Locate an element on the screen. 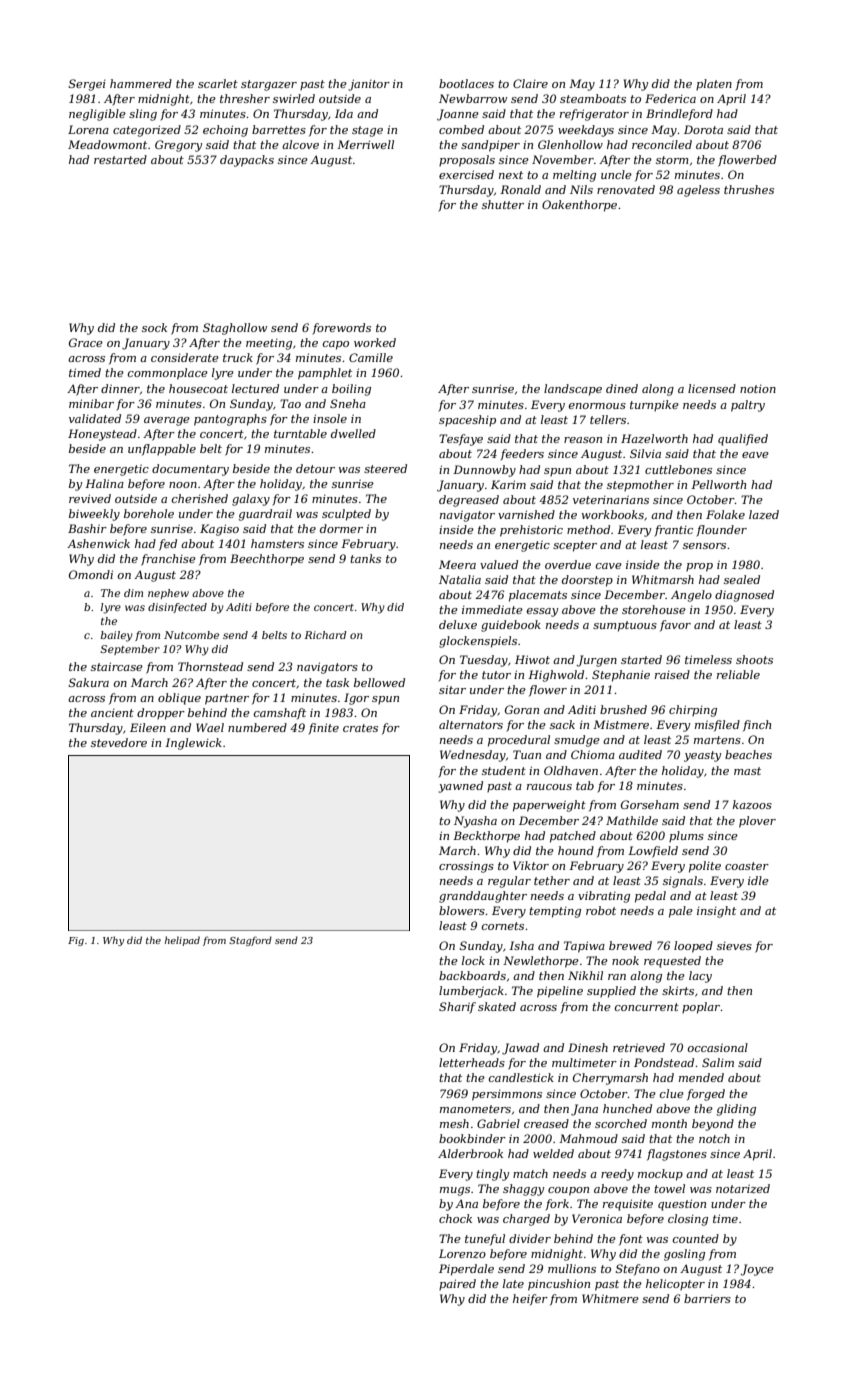  steered is located at coordinates (385, 468).
